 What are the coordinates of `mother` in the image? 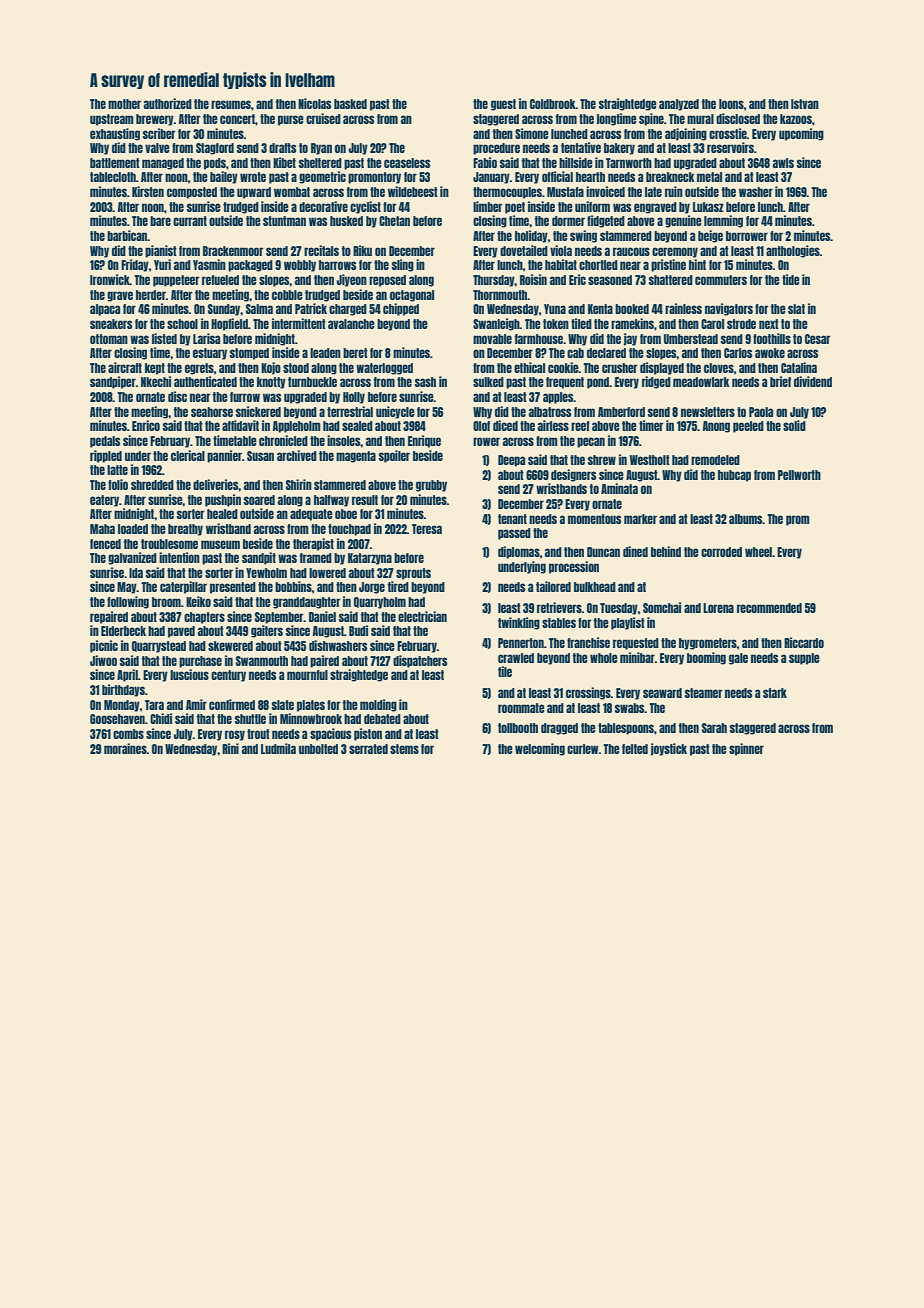 It's located at (124, 104).
